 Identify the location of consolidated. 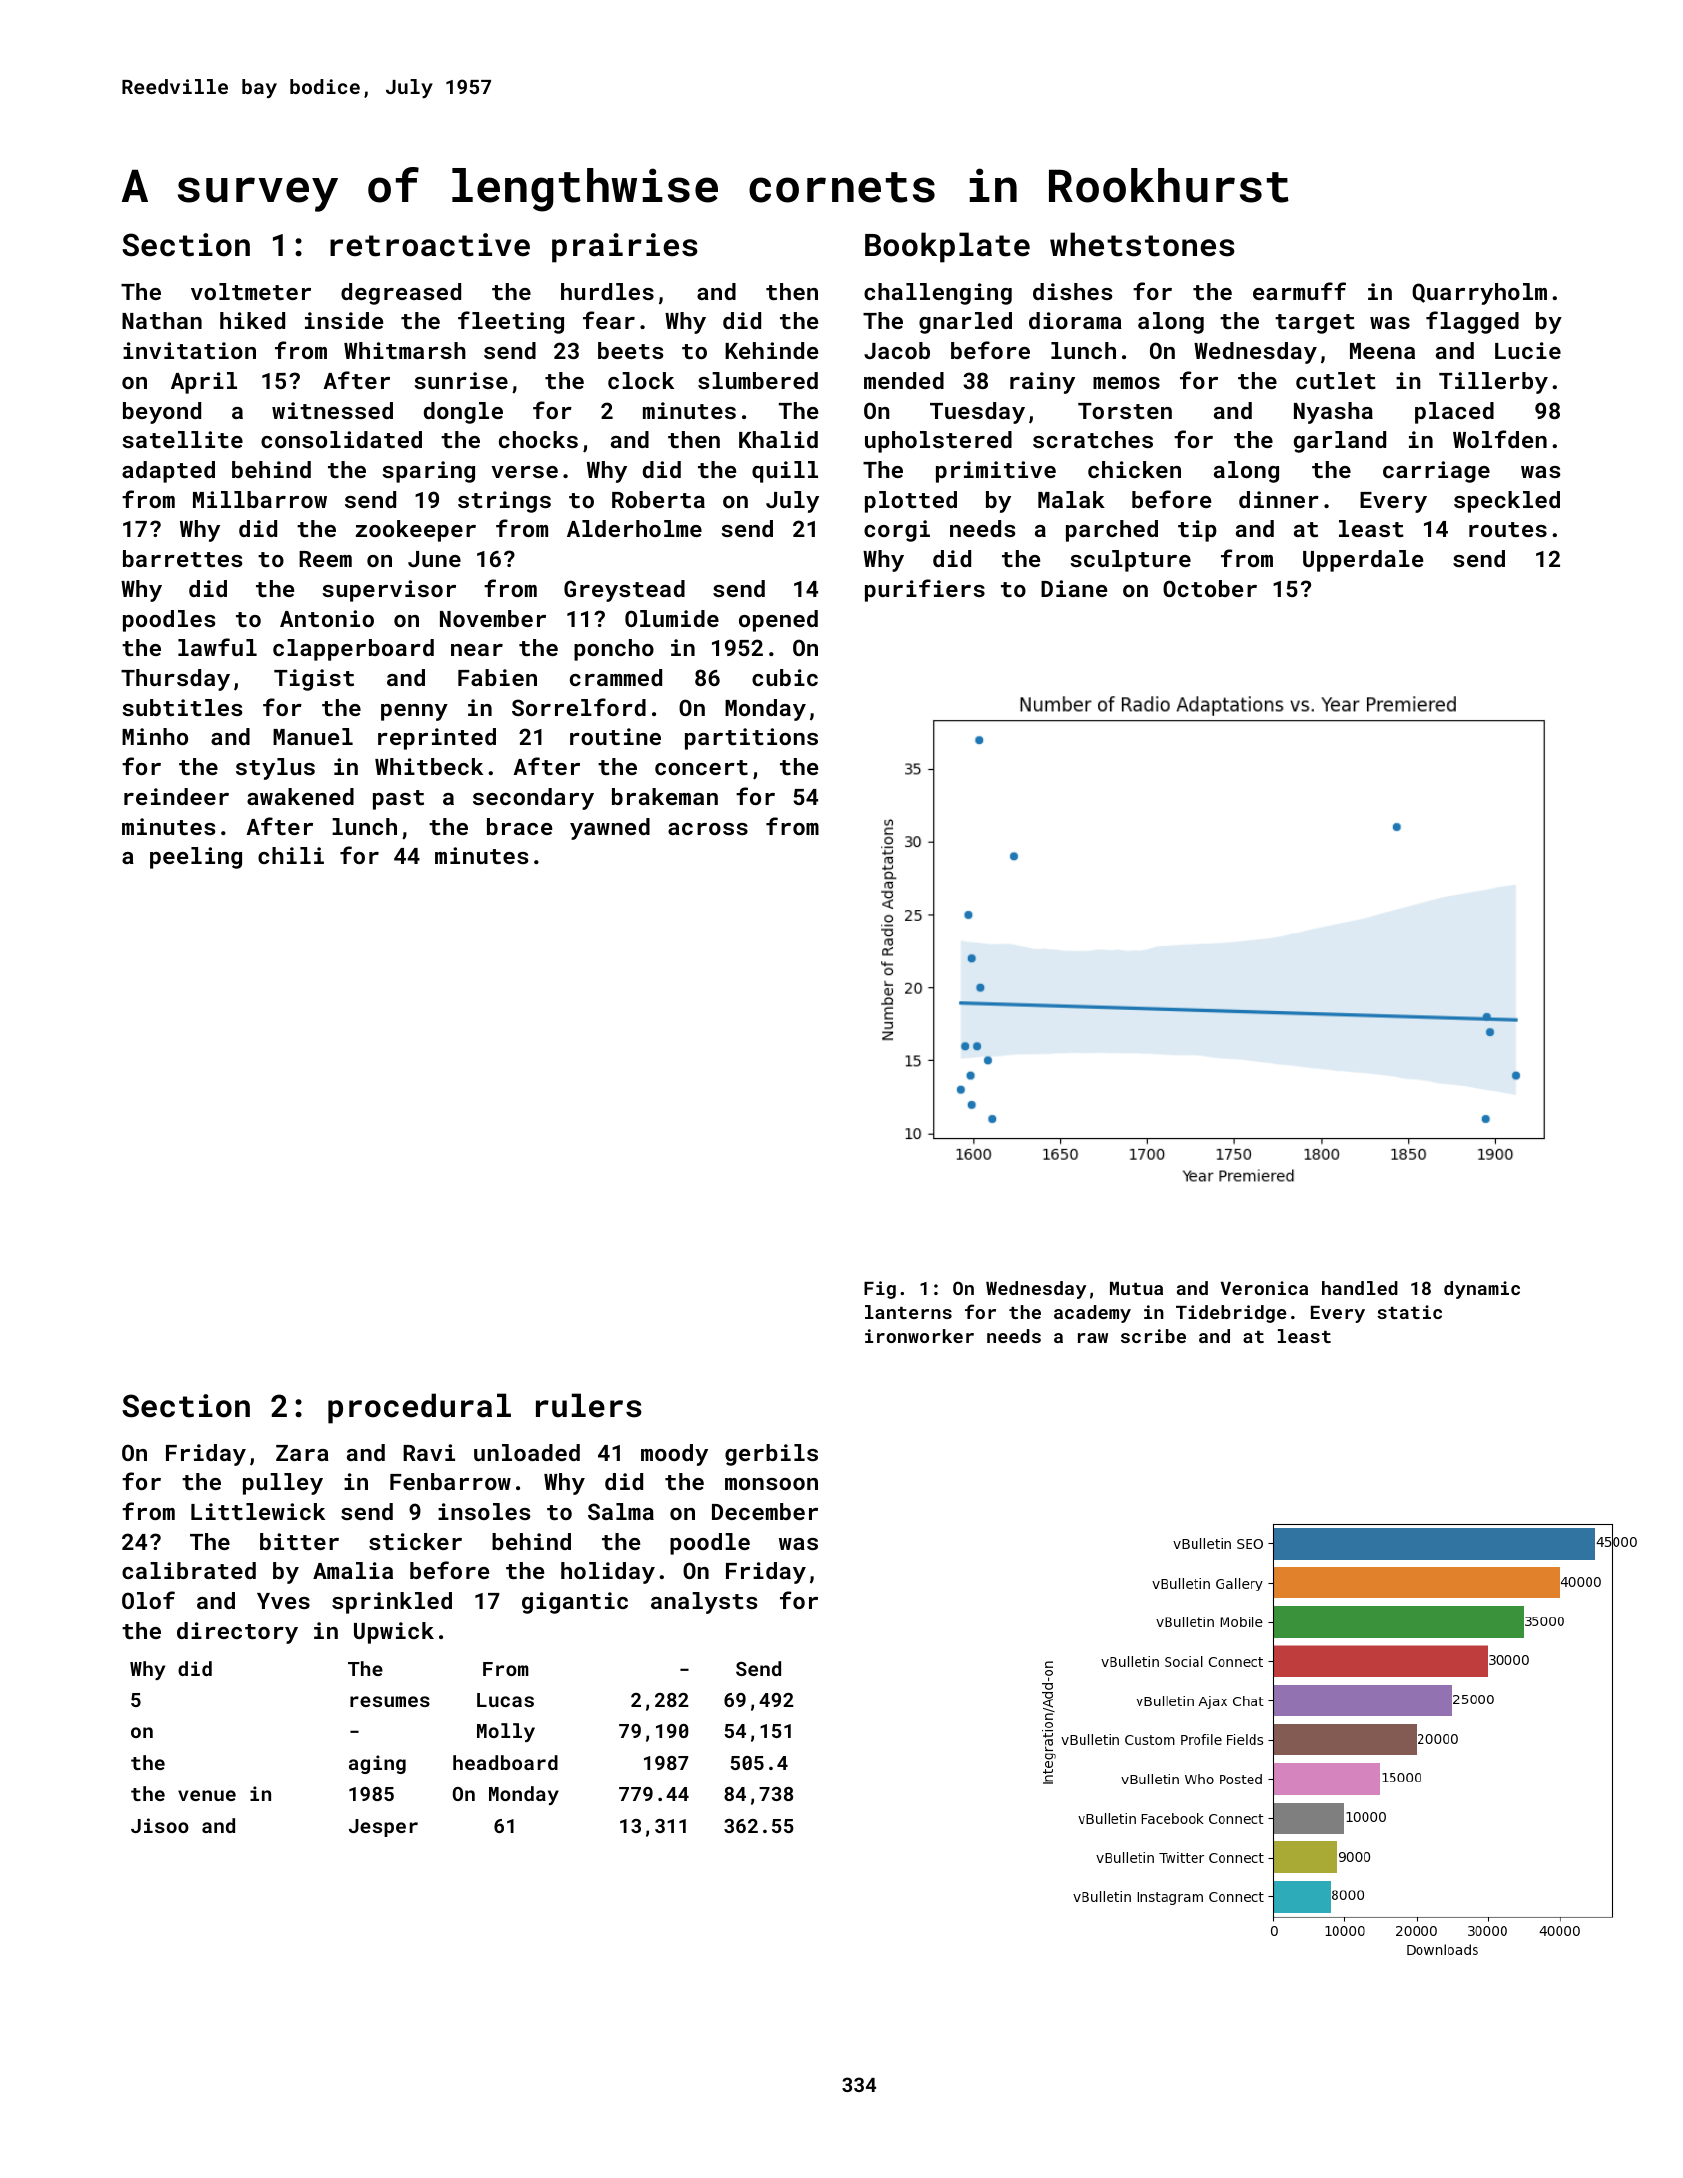
(341, 439).
